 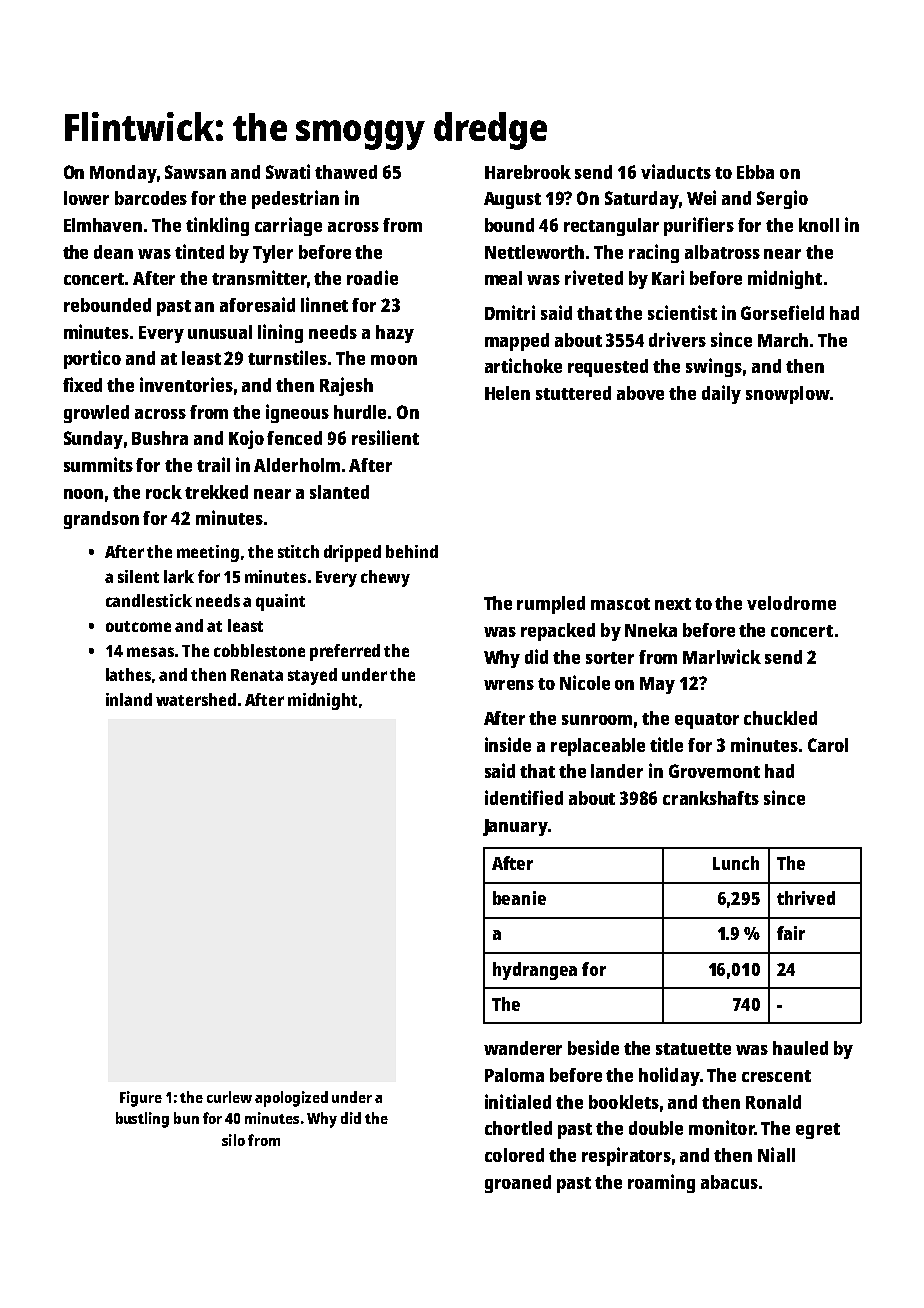 What do you see at coordinates (196, 699) in the image?
I see `watershed` at bounding box center [196, 699].
